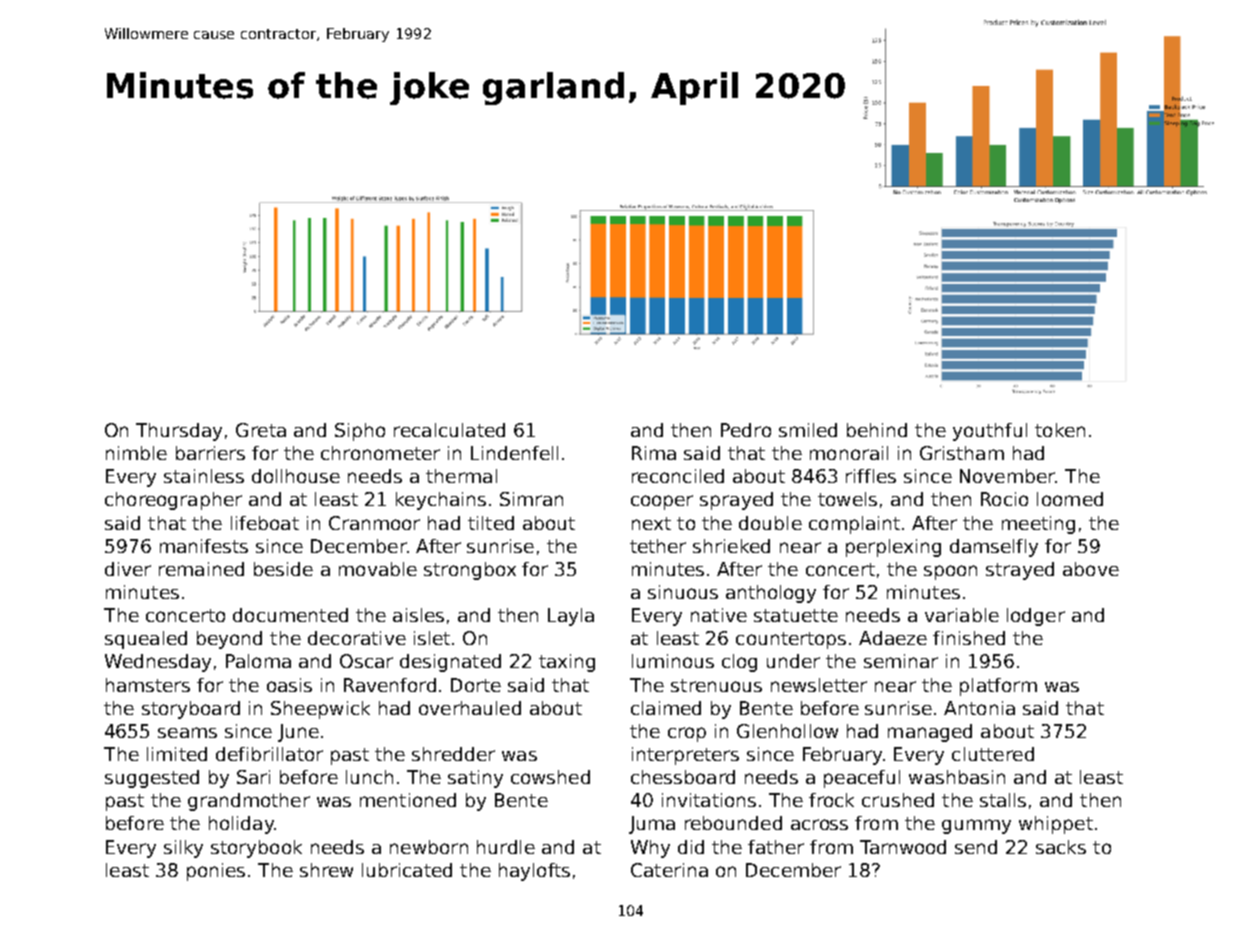  I want to click on shrieked, so click(731, 546).
